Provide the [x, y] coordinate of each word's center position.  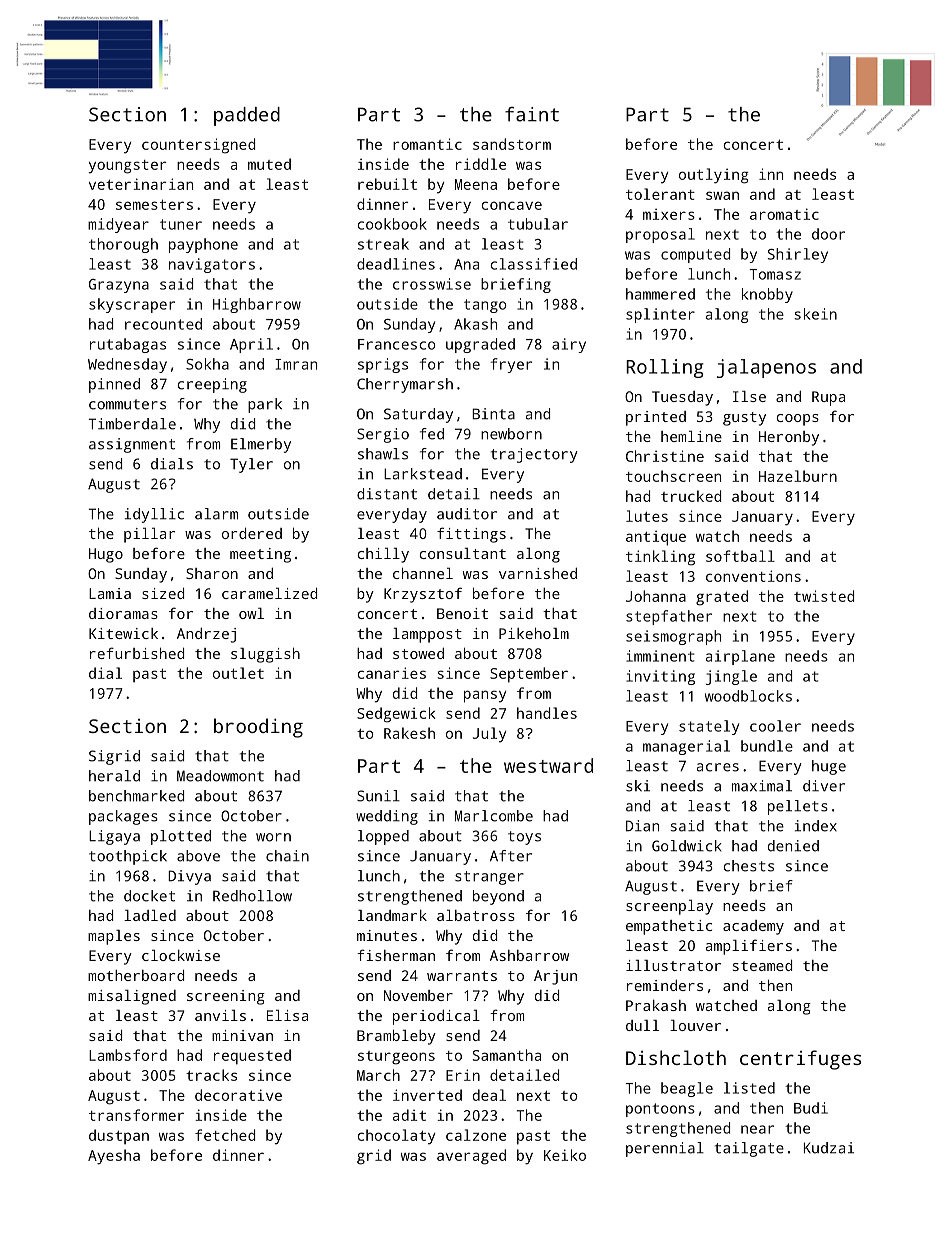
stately [709, 727]
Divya [189, 877]
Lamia [110, 593]
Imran [296, 364]
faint [532, 114]
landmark [392, 915]
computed [695, 255]
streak [383, 244]
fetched [225, 1135]
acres [718, 767]
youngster [127, 167]
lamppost [427, 635]
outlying [713, 176]
